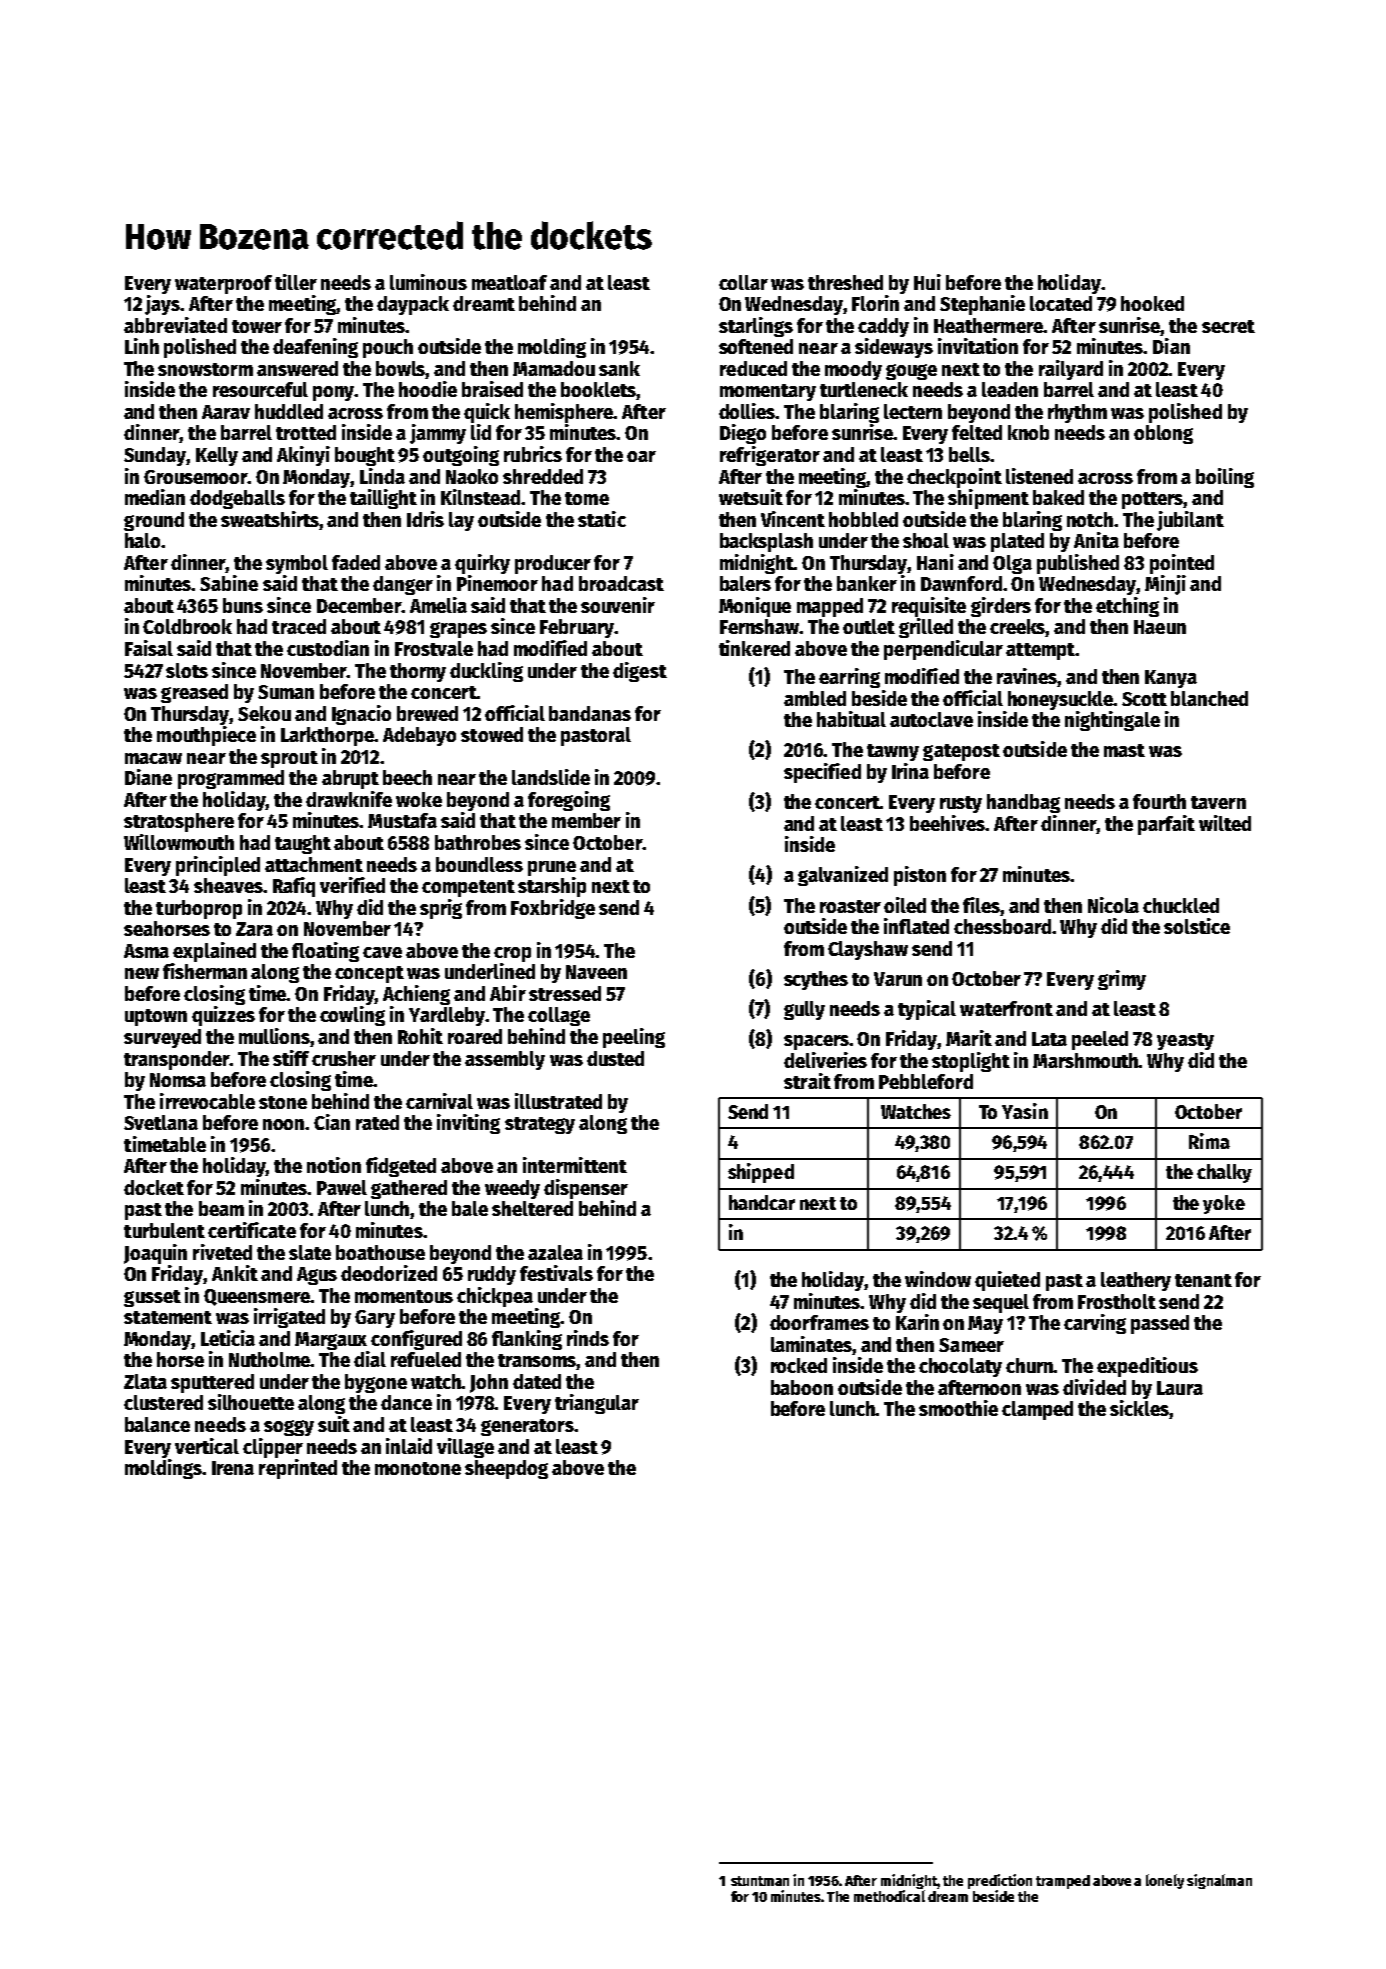 The height and width of the document is (1969, 1386). Describe the element at coordinates (296, 282) in the document. I see `tiller` at that location.
